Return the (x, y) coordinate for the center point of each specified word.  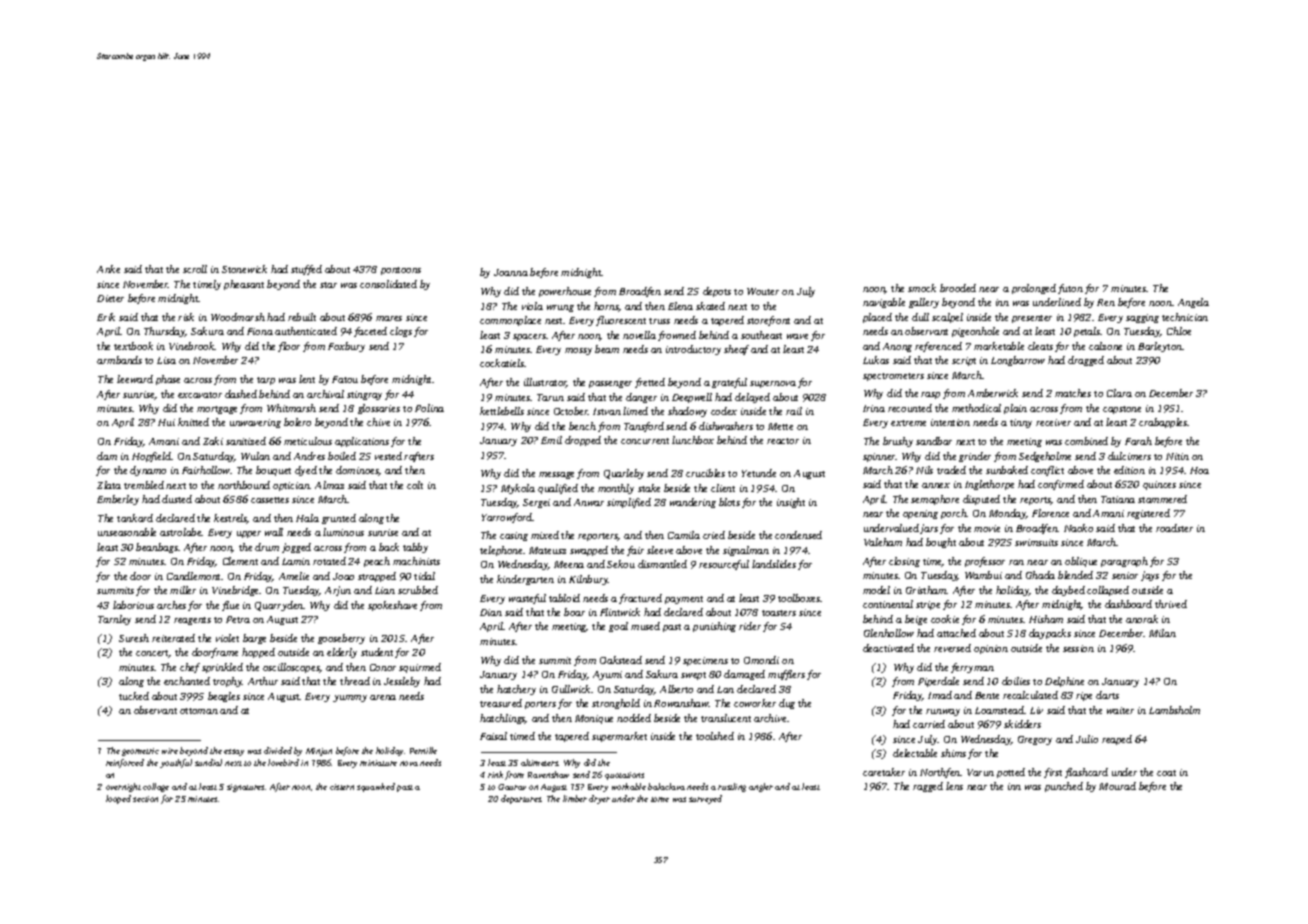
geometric (140, 752)
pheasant (244, 285)
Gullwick (571, 689)
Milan (1162, 633)
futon (1070, 289)
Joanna (511, 272)
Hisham (1046, 619)
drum (267, 547)
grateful (729, 383)
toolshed (715, 736)
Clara (1119, 393)
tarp (266, 381)
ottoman (199, 711)
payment (684, 600)
